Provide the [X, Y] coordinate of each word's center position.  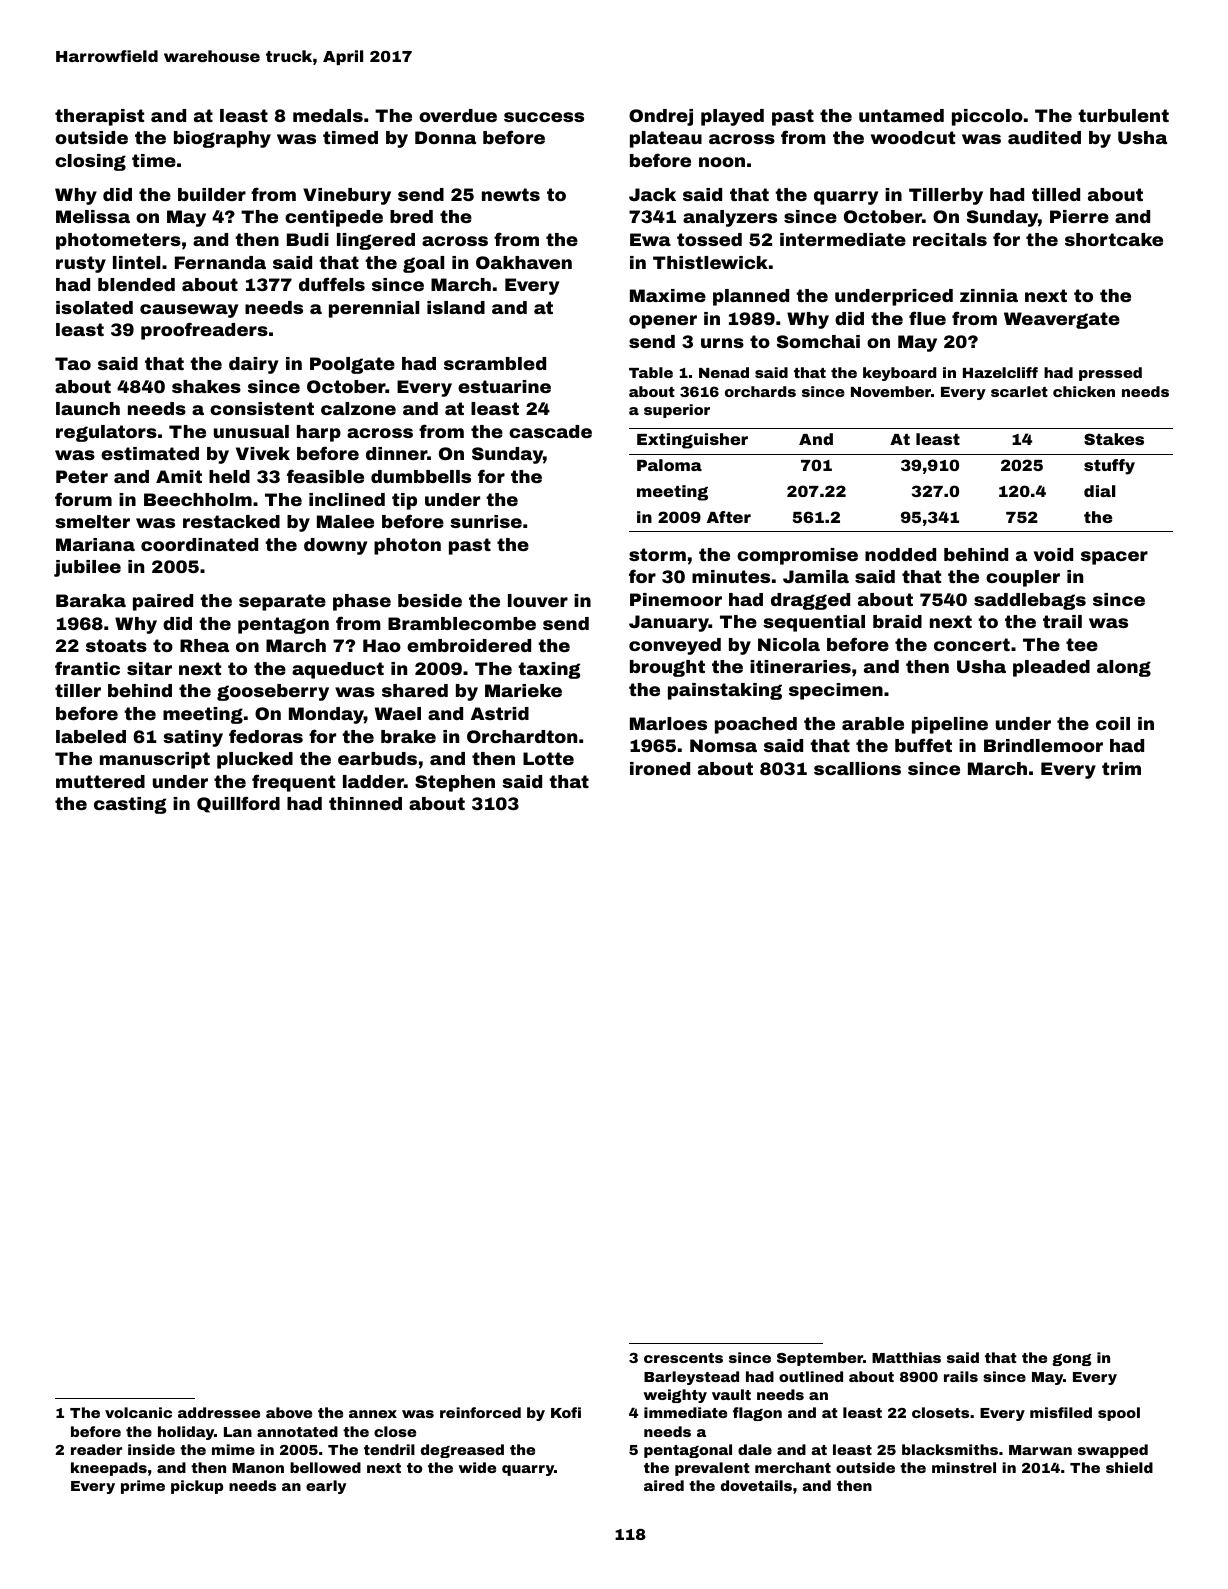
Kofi [566, 1412]
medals [328, 115]
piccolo [987, 117]
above [289, 1412]
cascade [550, 431]
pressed [1110, 374]
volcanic [138, 1412]
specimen [836, 691]
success [544, 117]
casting [130, 805]
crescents [683, 1358]
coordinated [199, 544]
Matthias [906, 1357]
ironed [660, 768]
